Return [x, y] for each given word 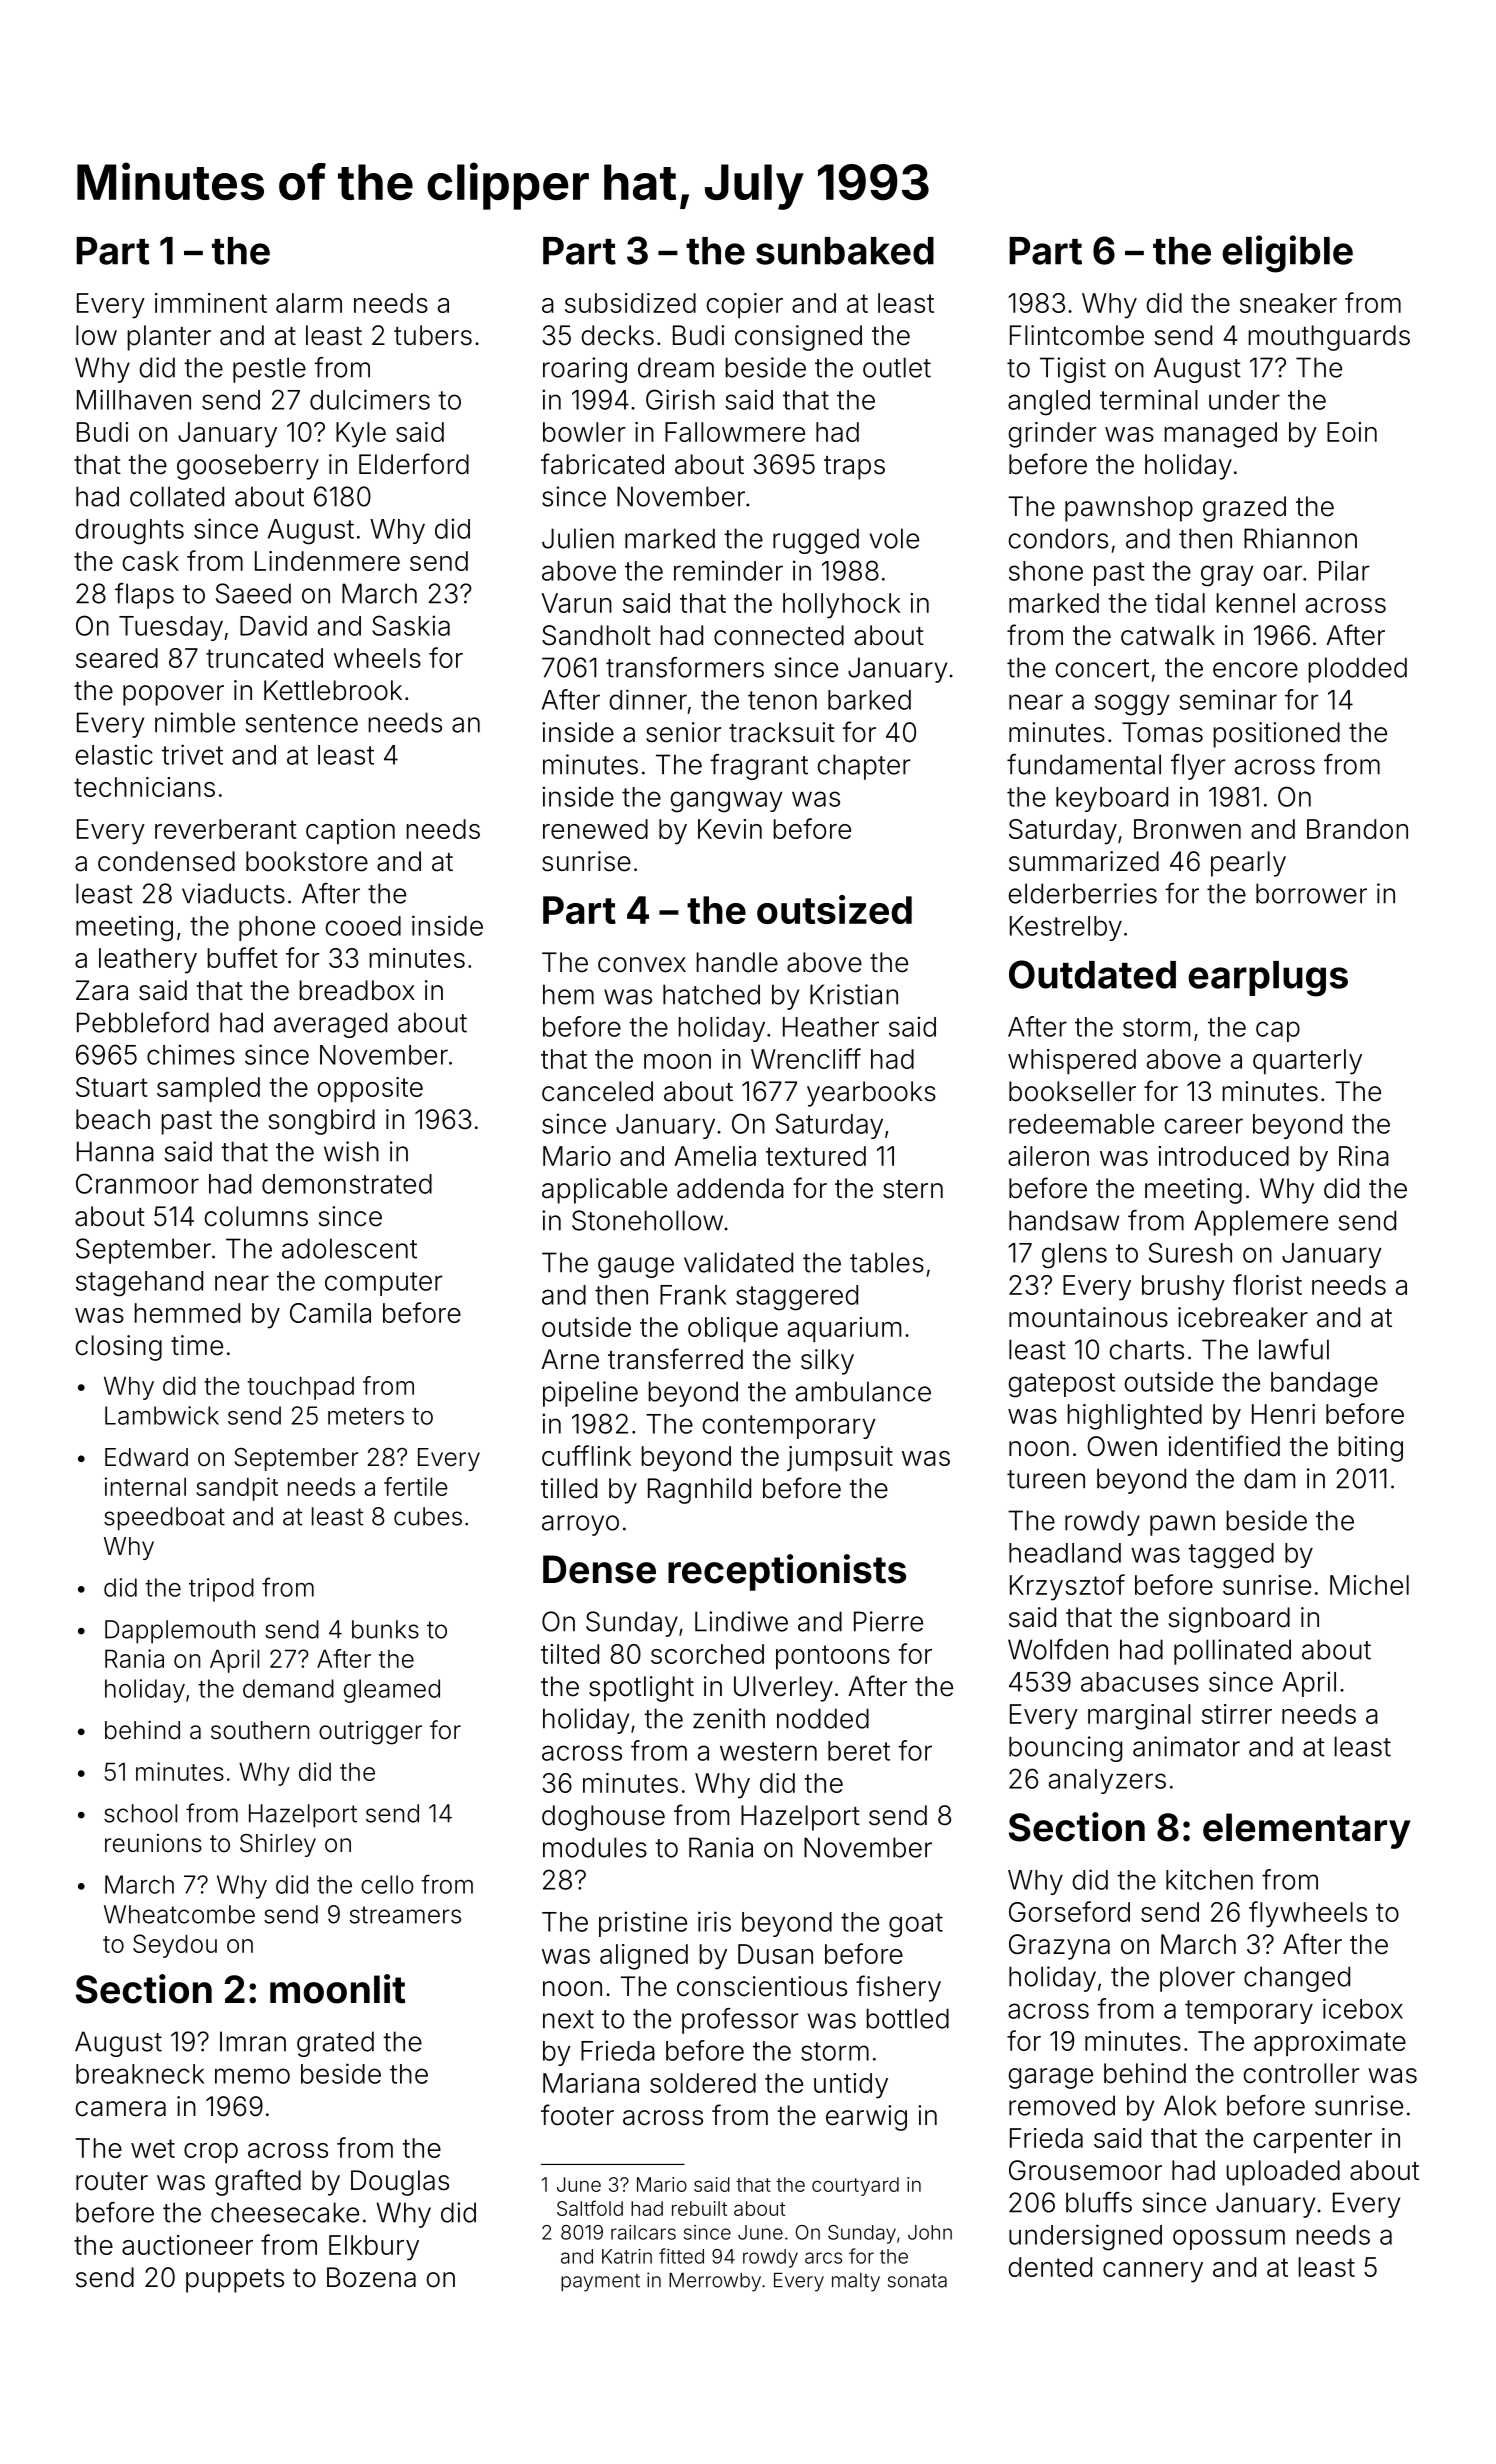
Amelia [715, 1156]
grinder [1052, 435]
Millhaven [134, 399]
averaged [330, 1025]
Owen [1122, 1446]
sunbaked [845, 251]
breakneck [140, 2074]
